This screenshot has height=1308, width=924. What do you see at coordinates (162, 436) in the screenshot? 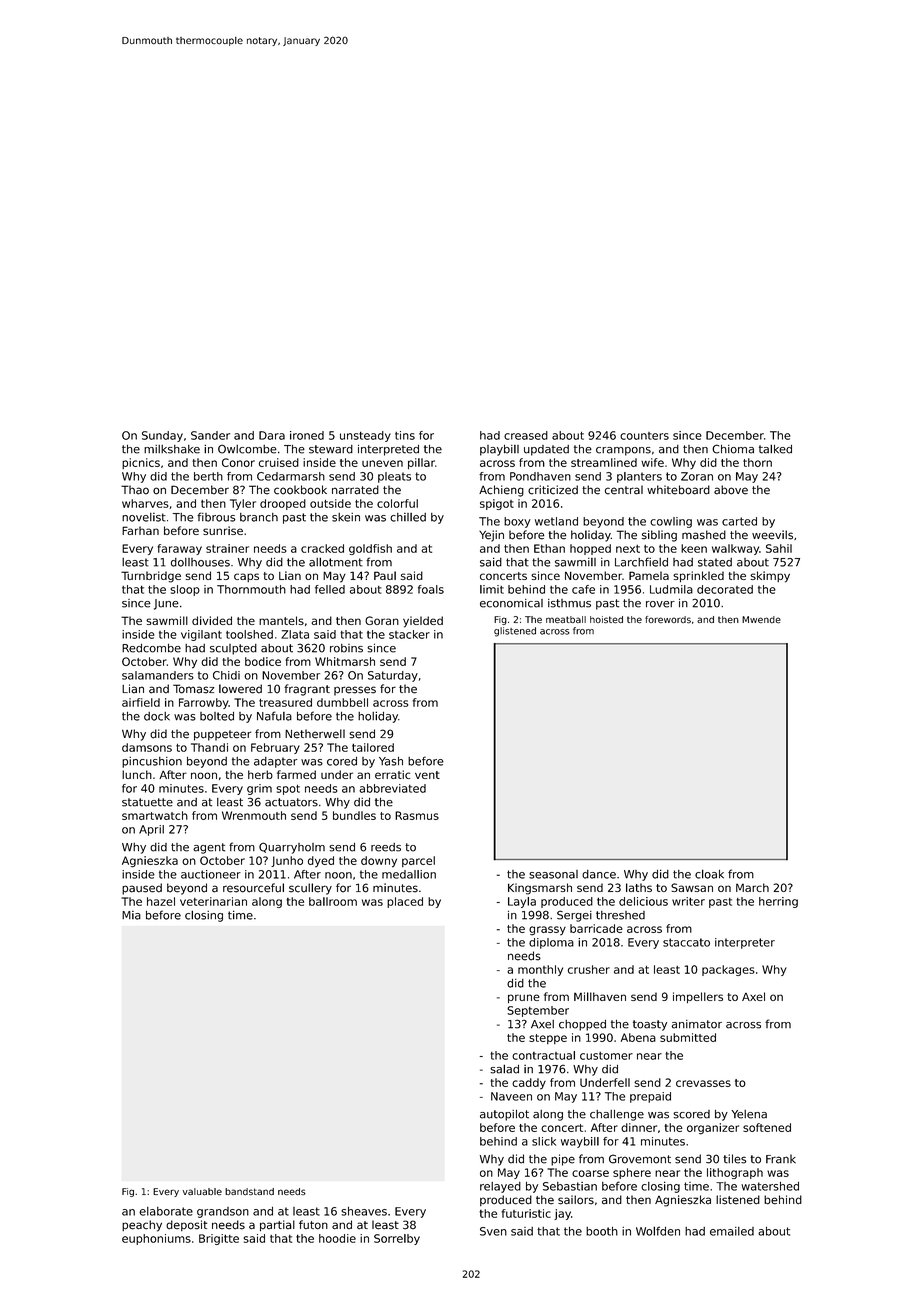
I see `Sunday` at bounding box center [162, 436].
